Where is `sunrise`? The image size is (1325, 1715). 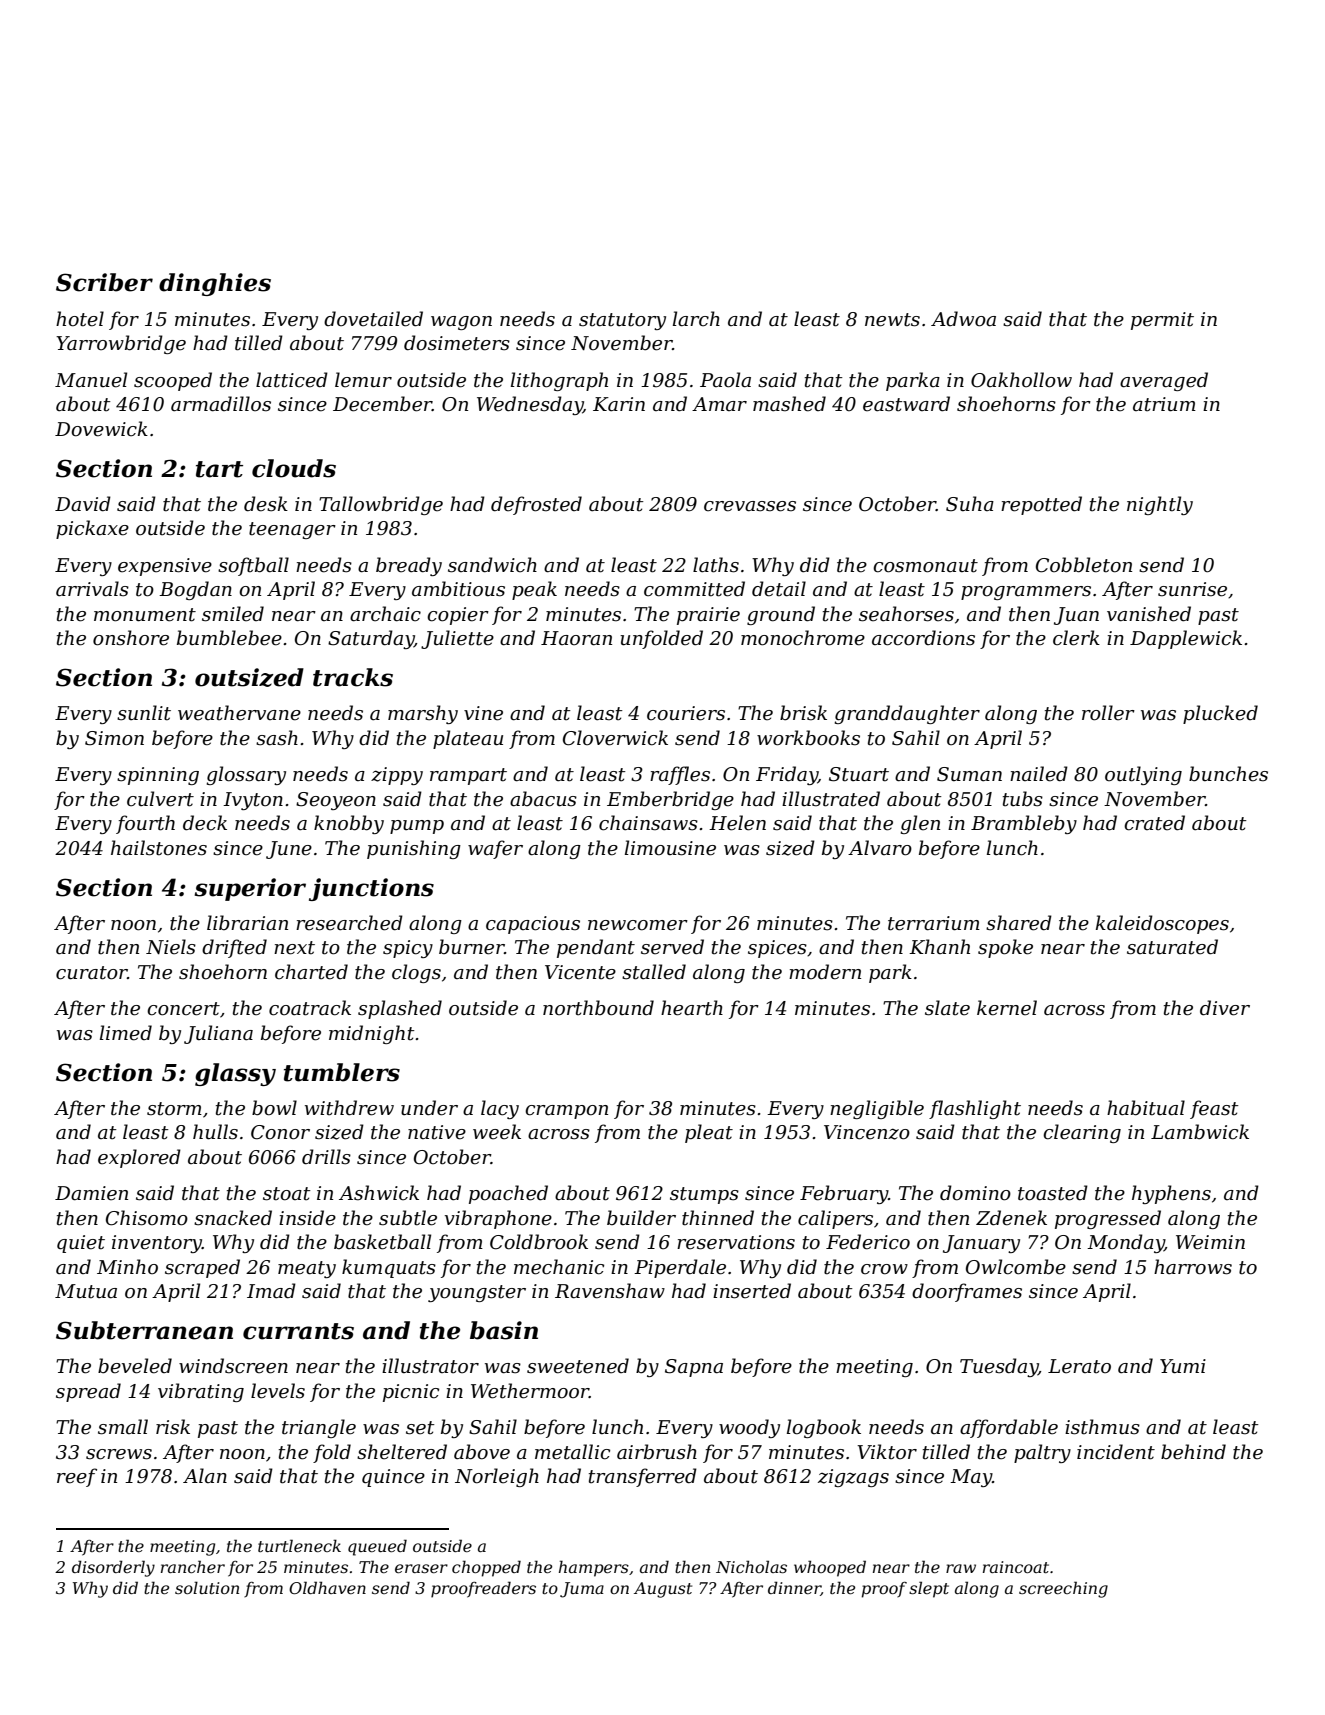
sunrise is located at coordinates (1192, 589).
